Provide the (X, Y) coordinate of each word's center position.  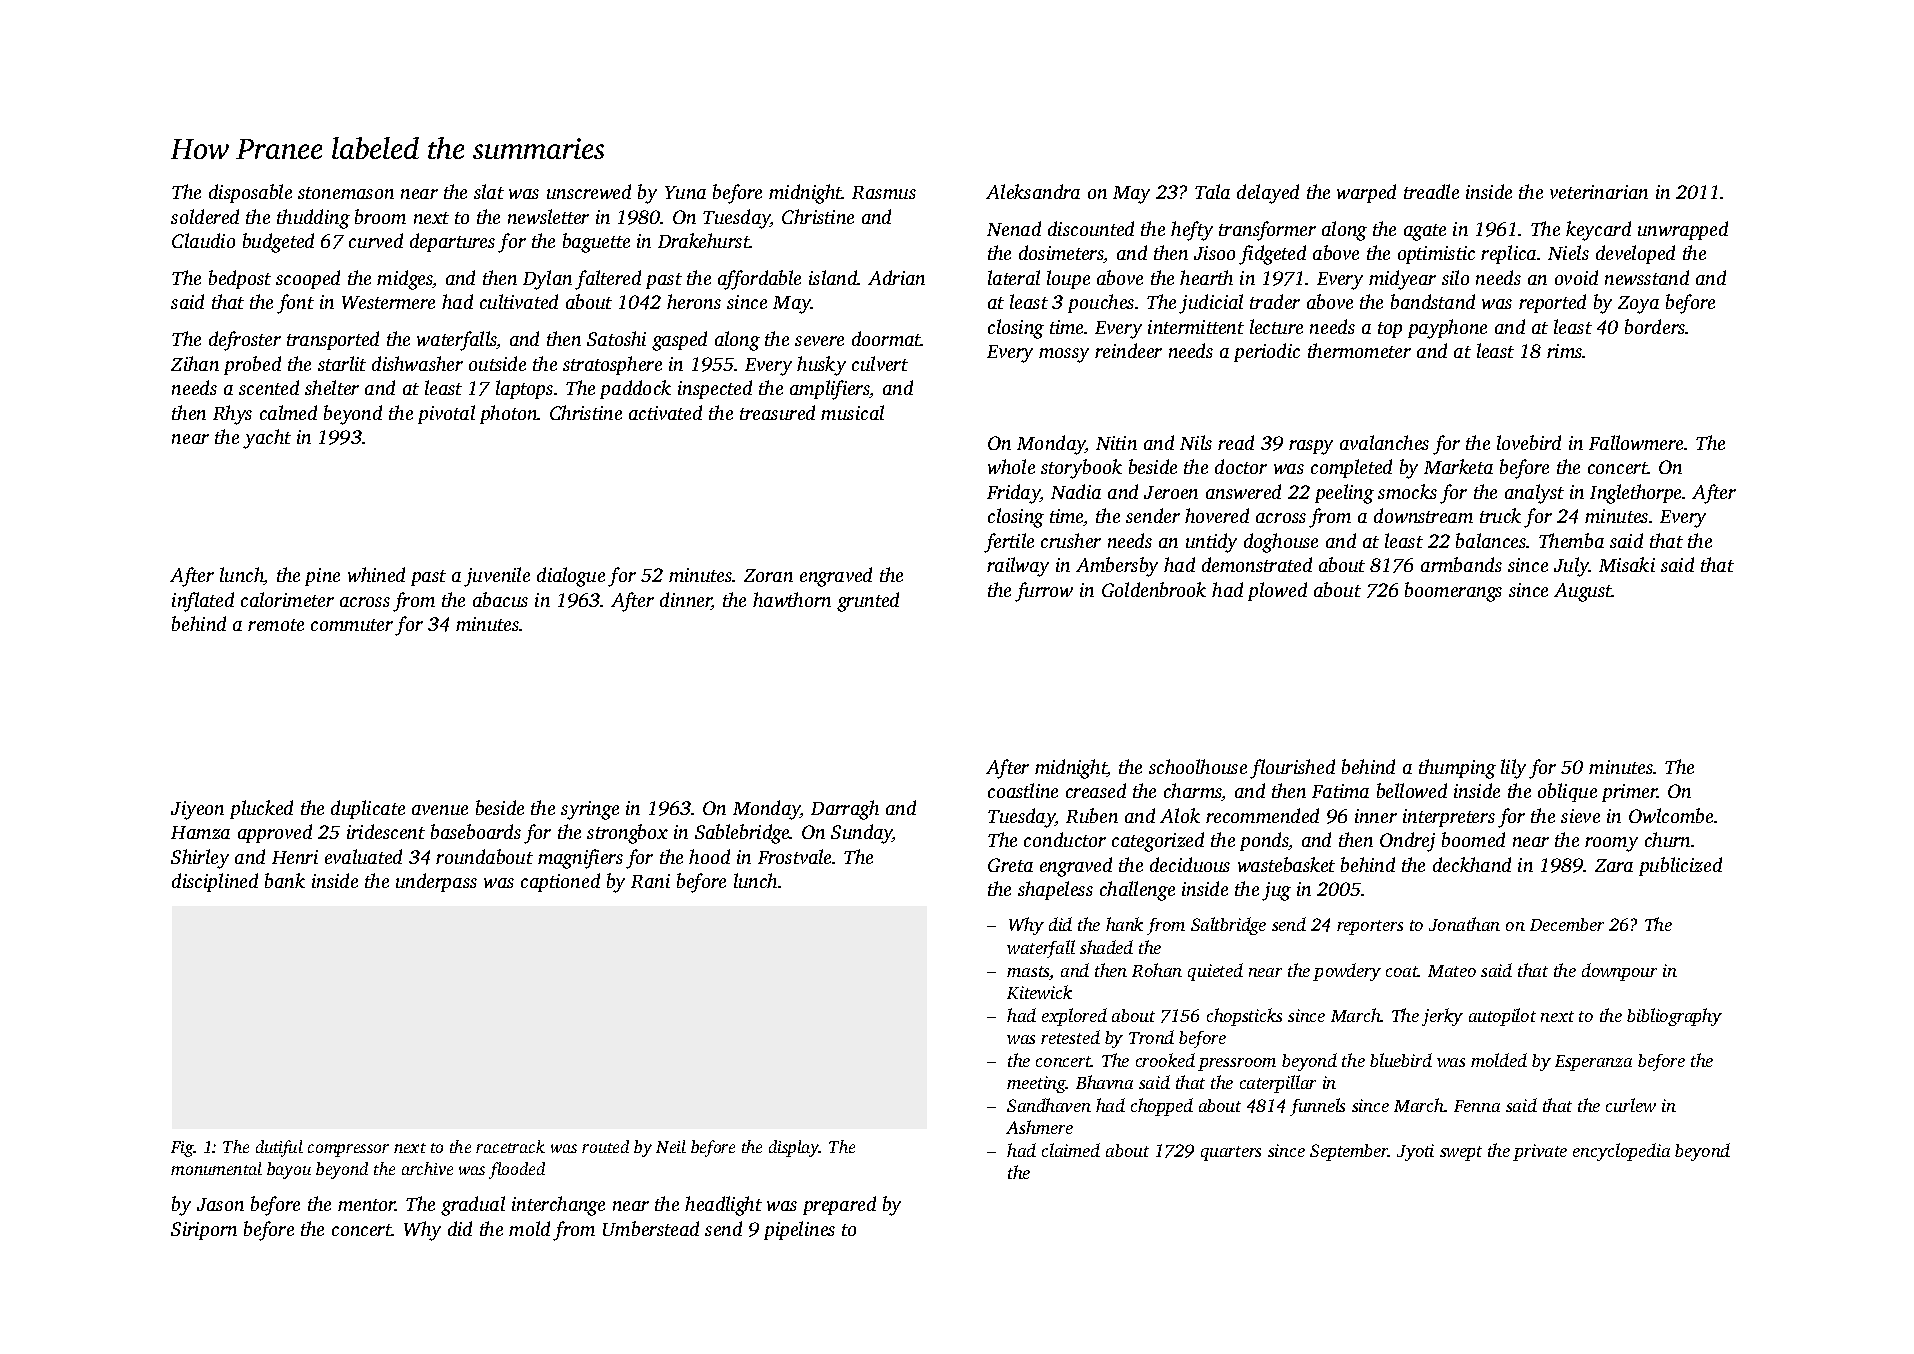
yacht (267, 439)
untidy (1211, 543)
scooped (308, 279)
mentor (367, 1205)
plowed (1277, 591)
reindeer (1128, 350)
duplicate (368, 809)
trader (1275, 301)
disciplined (215, 882)
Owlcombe (1671, 815)
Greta (1010, 865)
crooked (1165, 1060)
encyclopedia (1621, 1152)
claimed (1071, 1150)
